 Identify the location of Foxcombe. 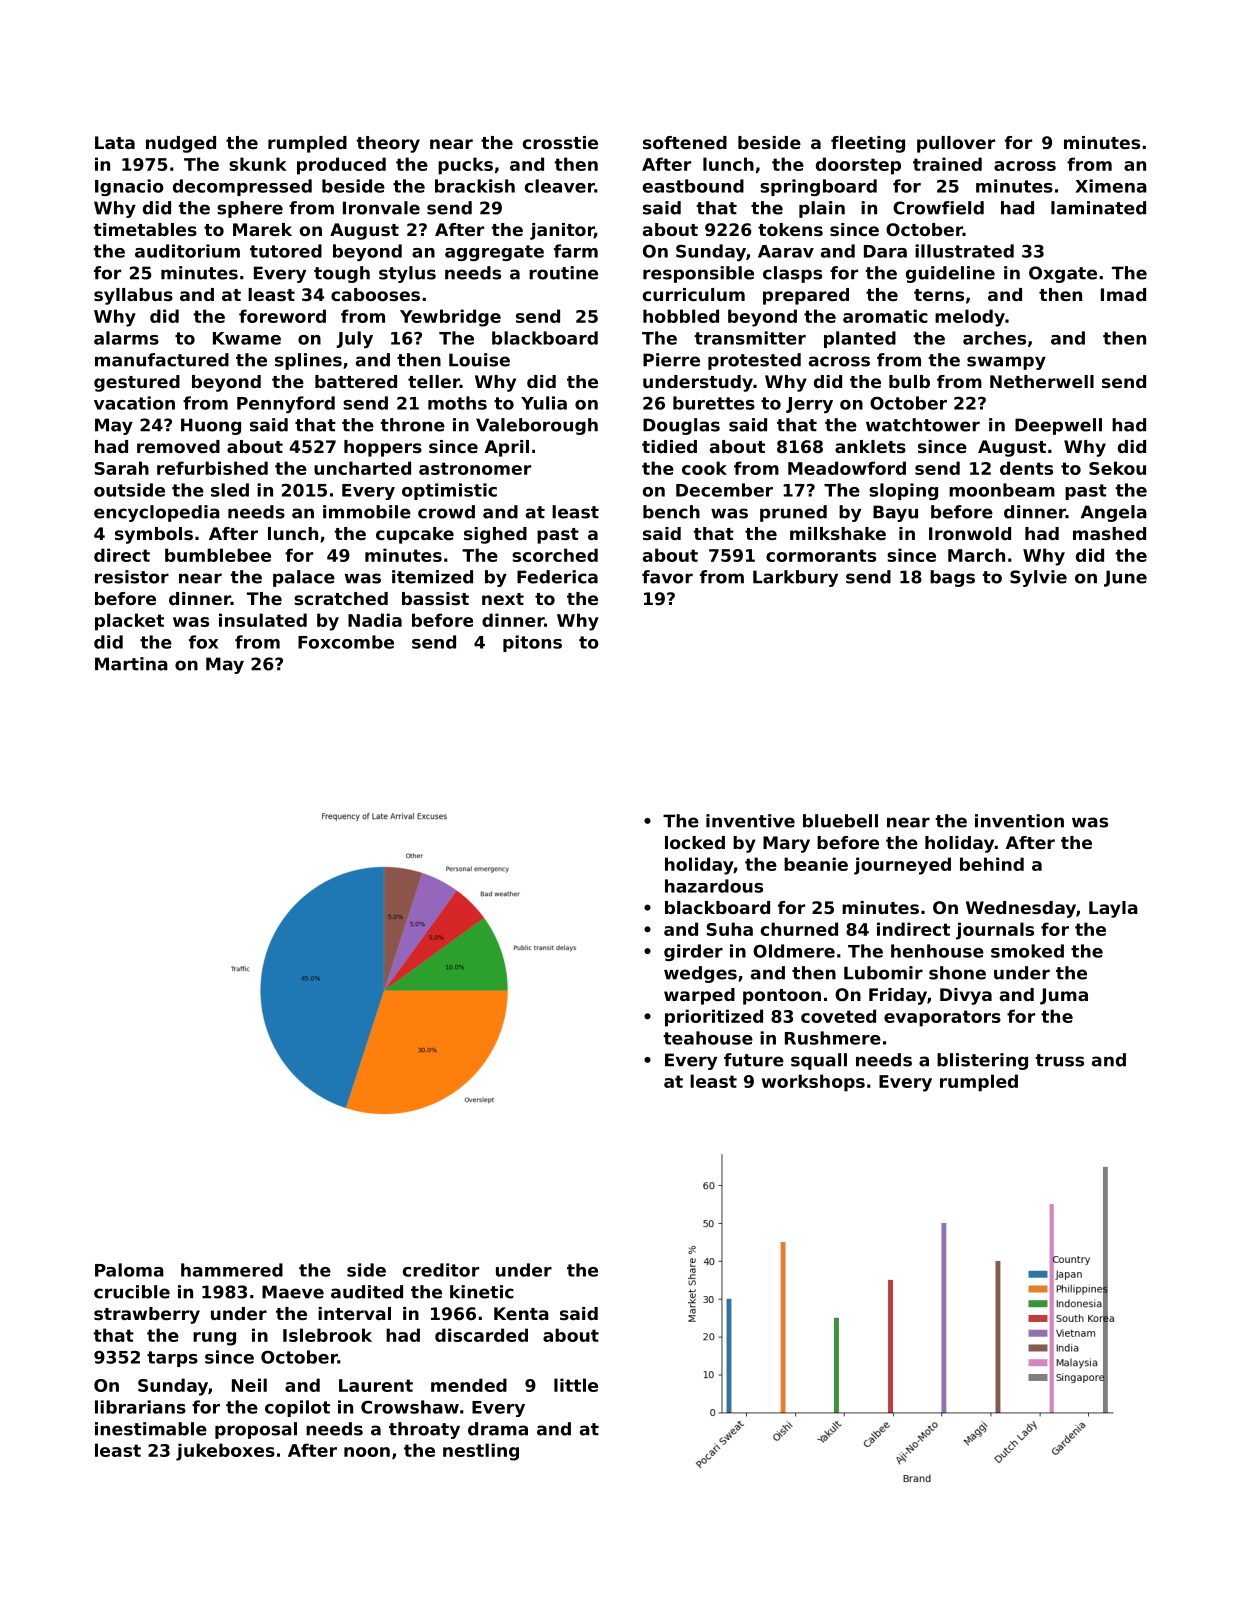
(346, 642).
